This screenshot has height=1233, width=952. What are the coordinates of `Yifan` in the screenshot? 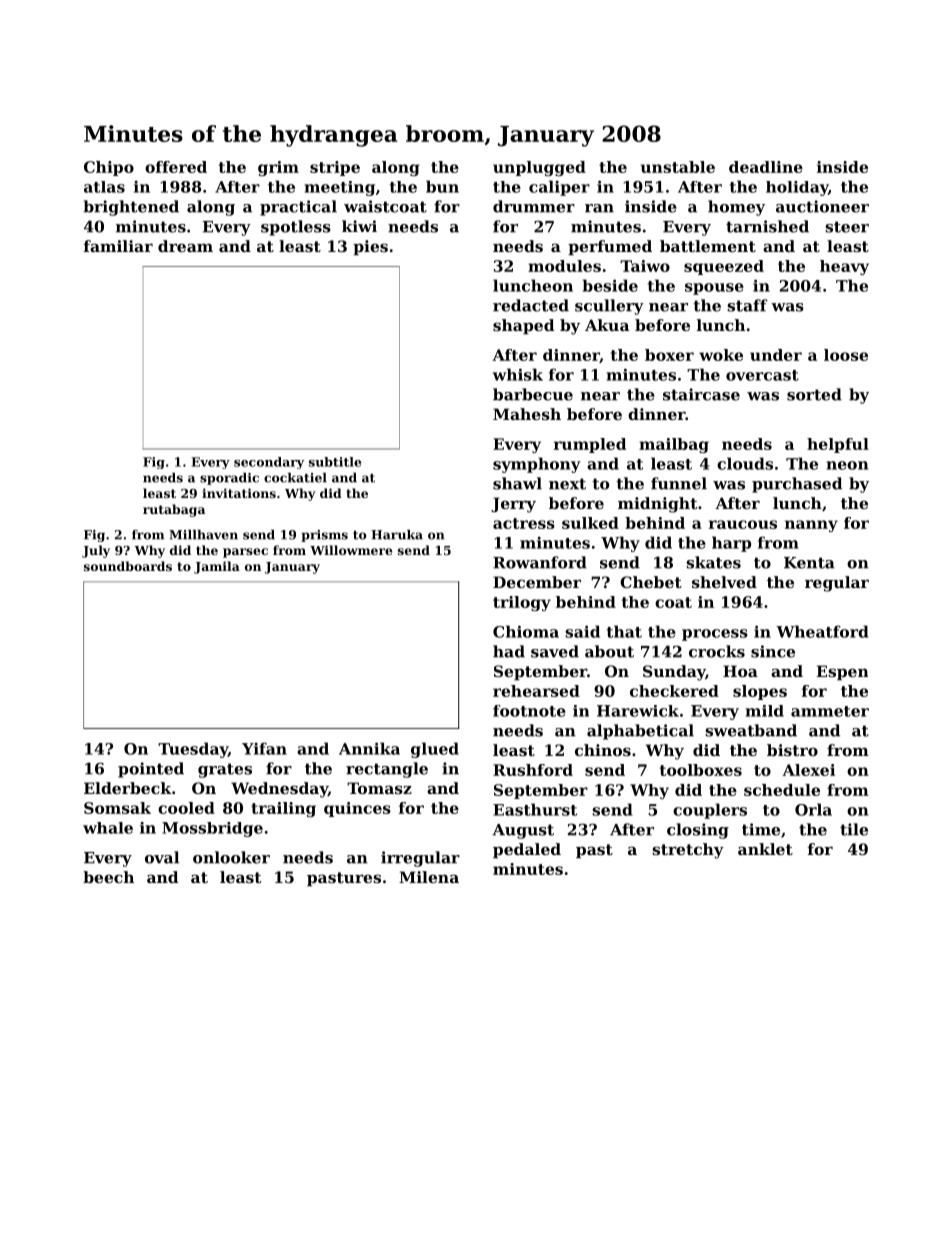 It's located at (264, 748).
